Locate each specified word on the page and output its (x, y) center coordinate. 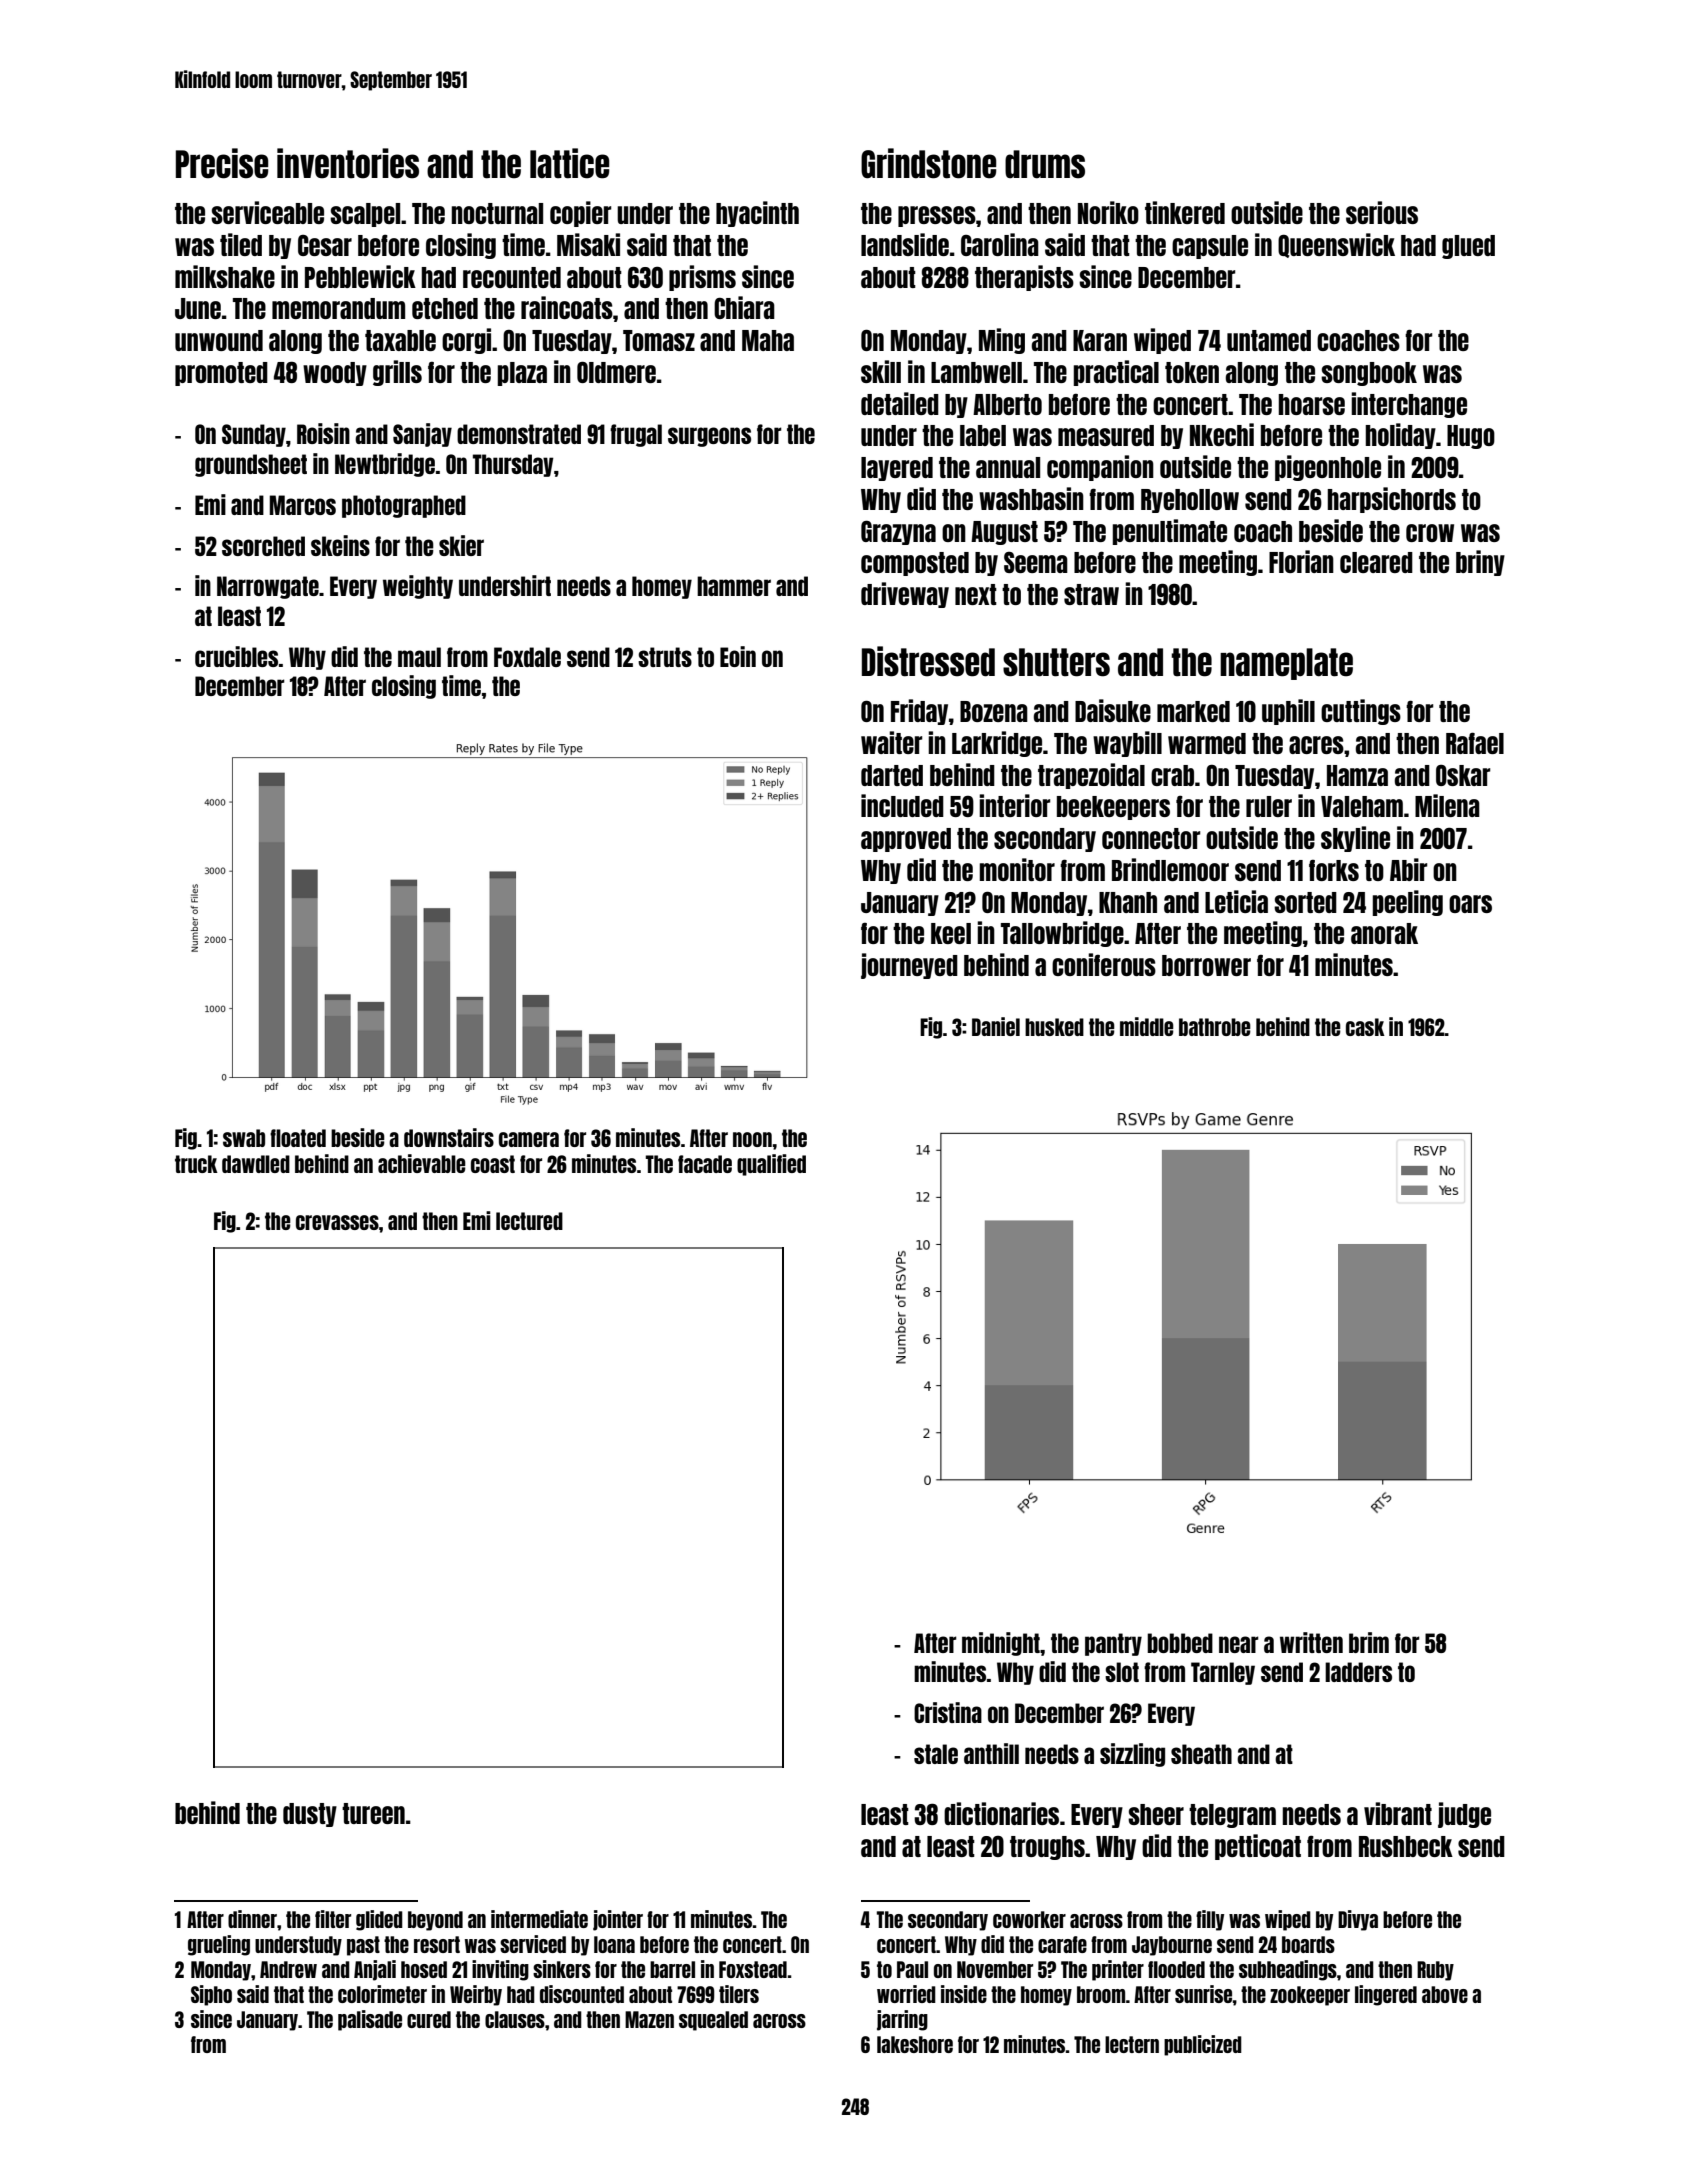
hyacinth (757, 214)
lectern (1132, 2044)
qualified (771, 1165)
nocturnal (497, 213)
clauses (515, 2019)
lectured (529, 1221)
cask (1365, 1027)
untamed (1269, 340)
